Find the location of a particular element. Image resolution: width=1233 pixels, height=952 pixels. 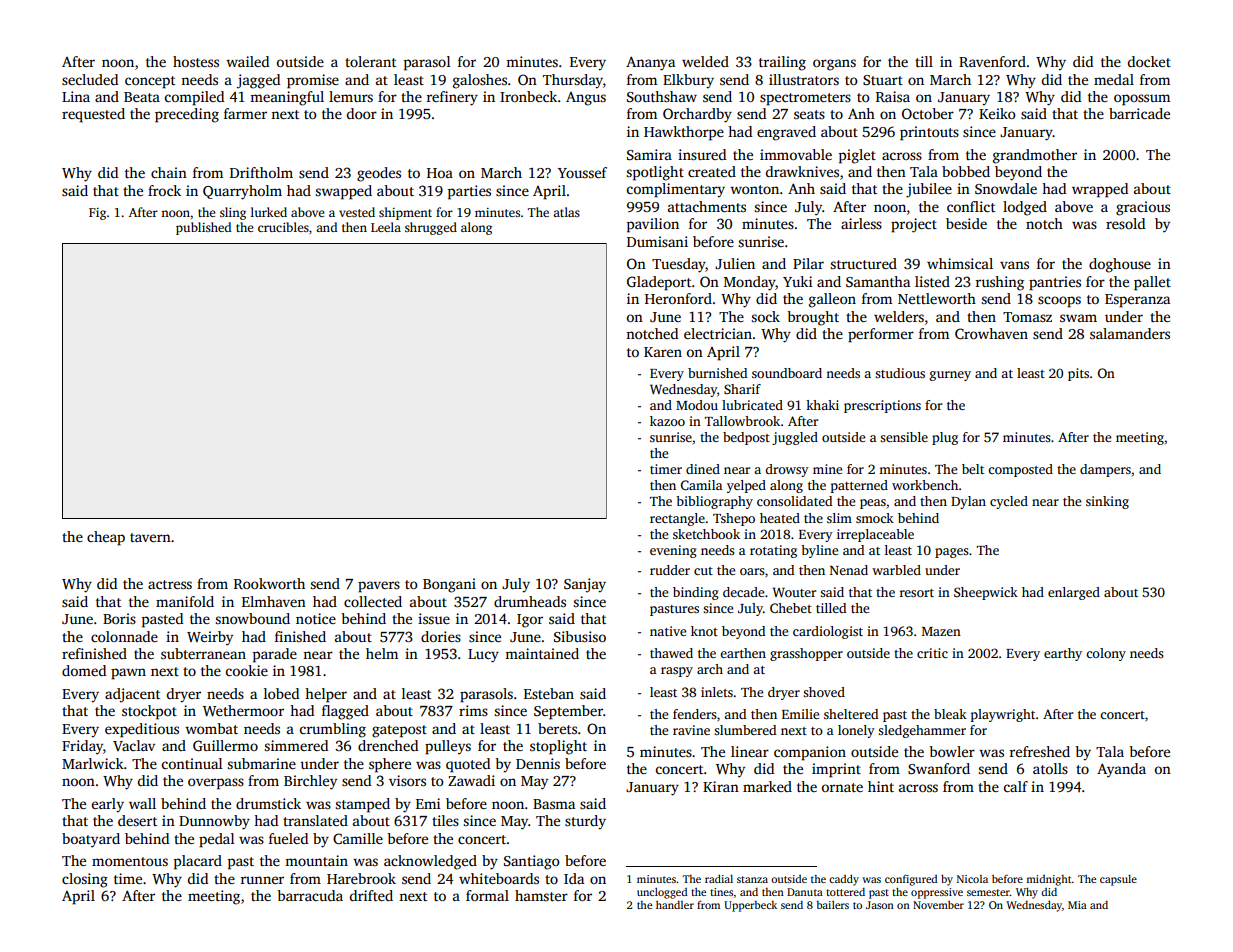

formal is located at coordinates (487, 895).
